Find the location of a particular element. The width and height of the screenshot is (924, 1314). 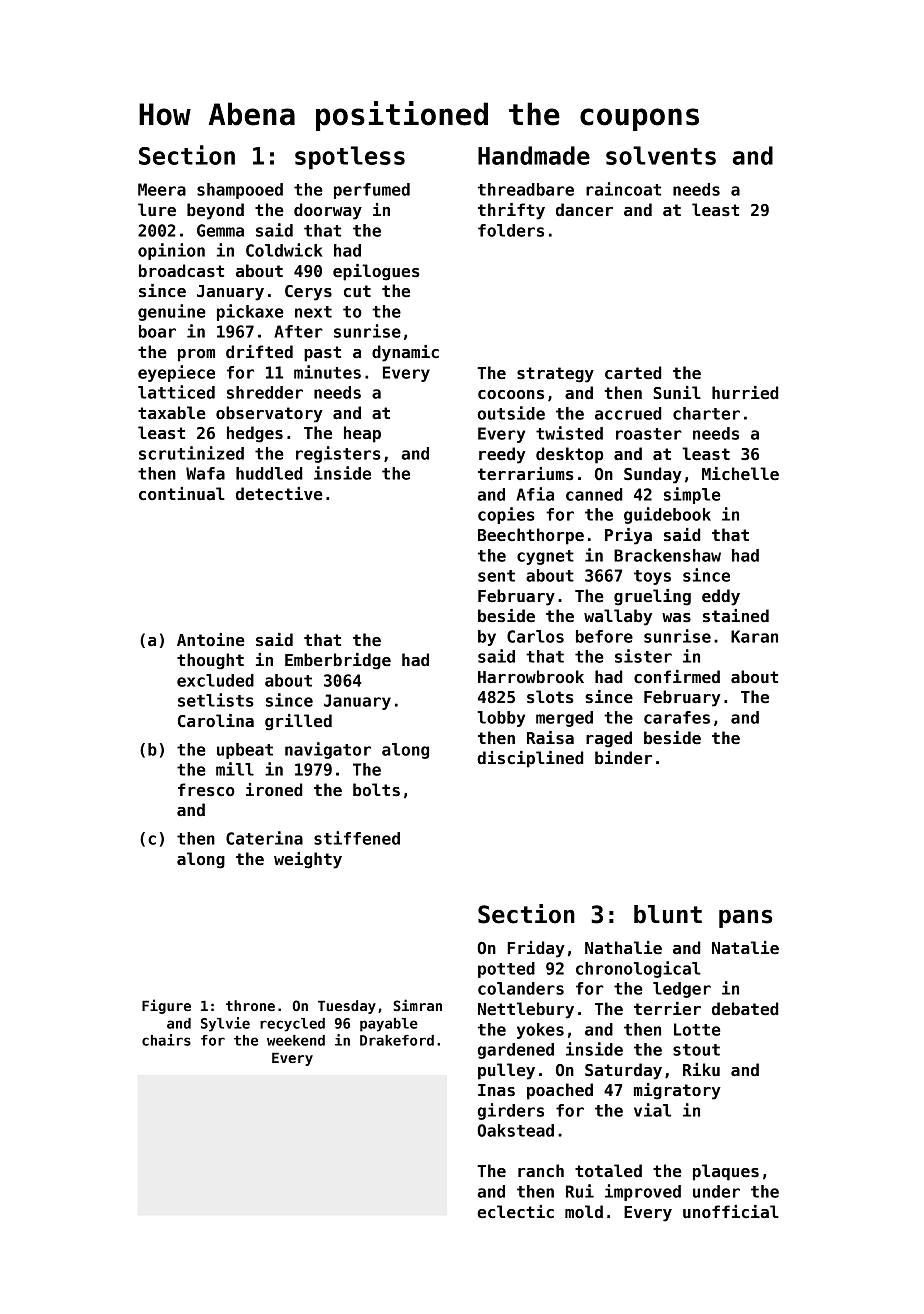

pulley is located at coordinates (506, 1071).
